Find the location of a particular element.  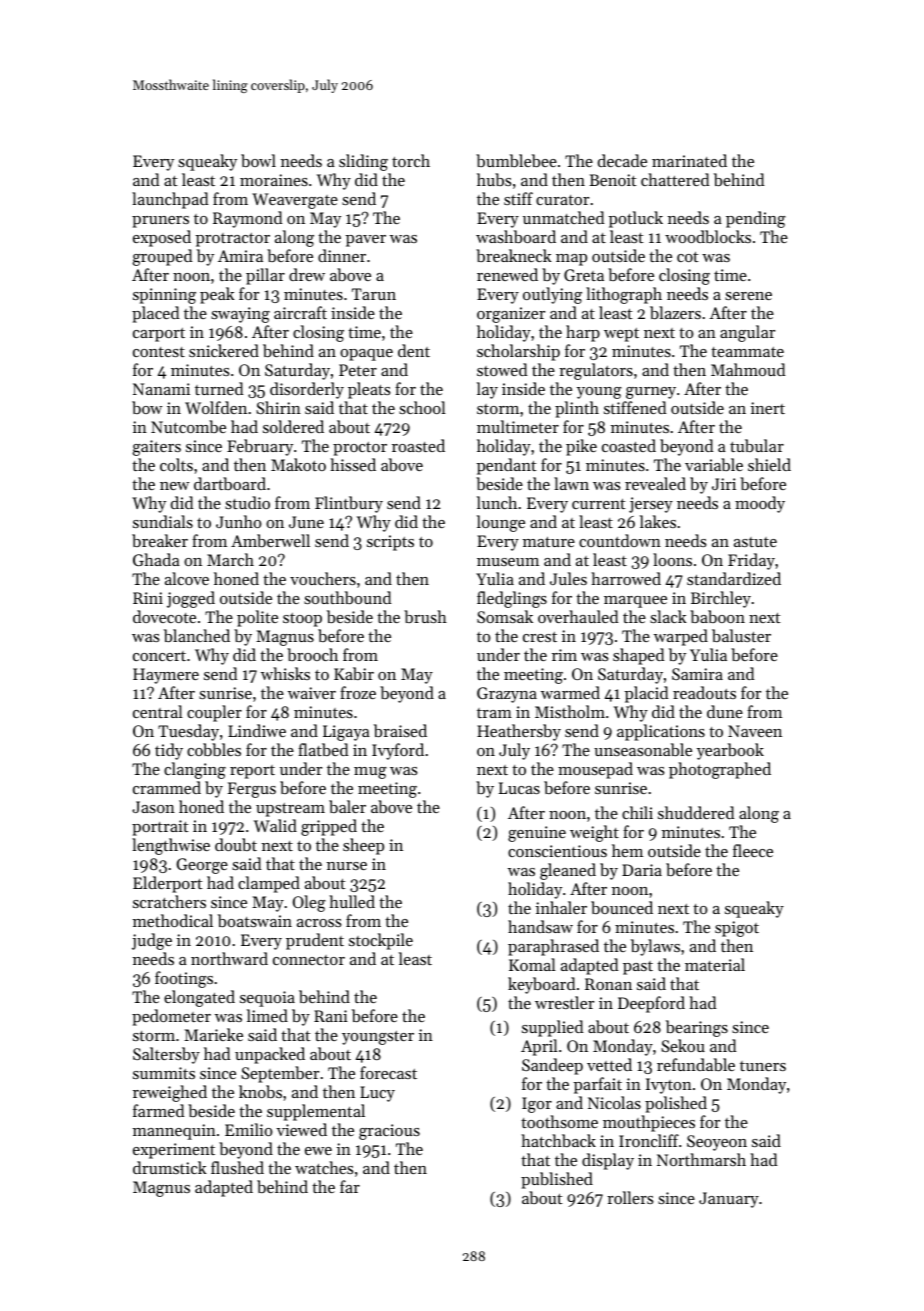

marinated is located at coordinates (689, 160).
